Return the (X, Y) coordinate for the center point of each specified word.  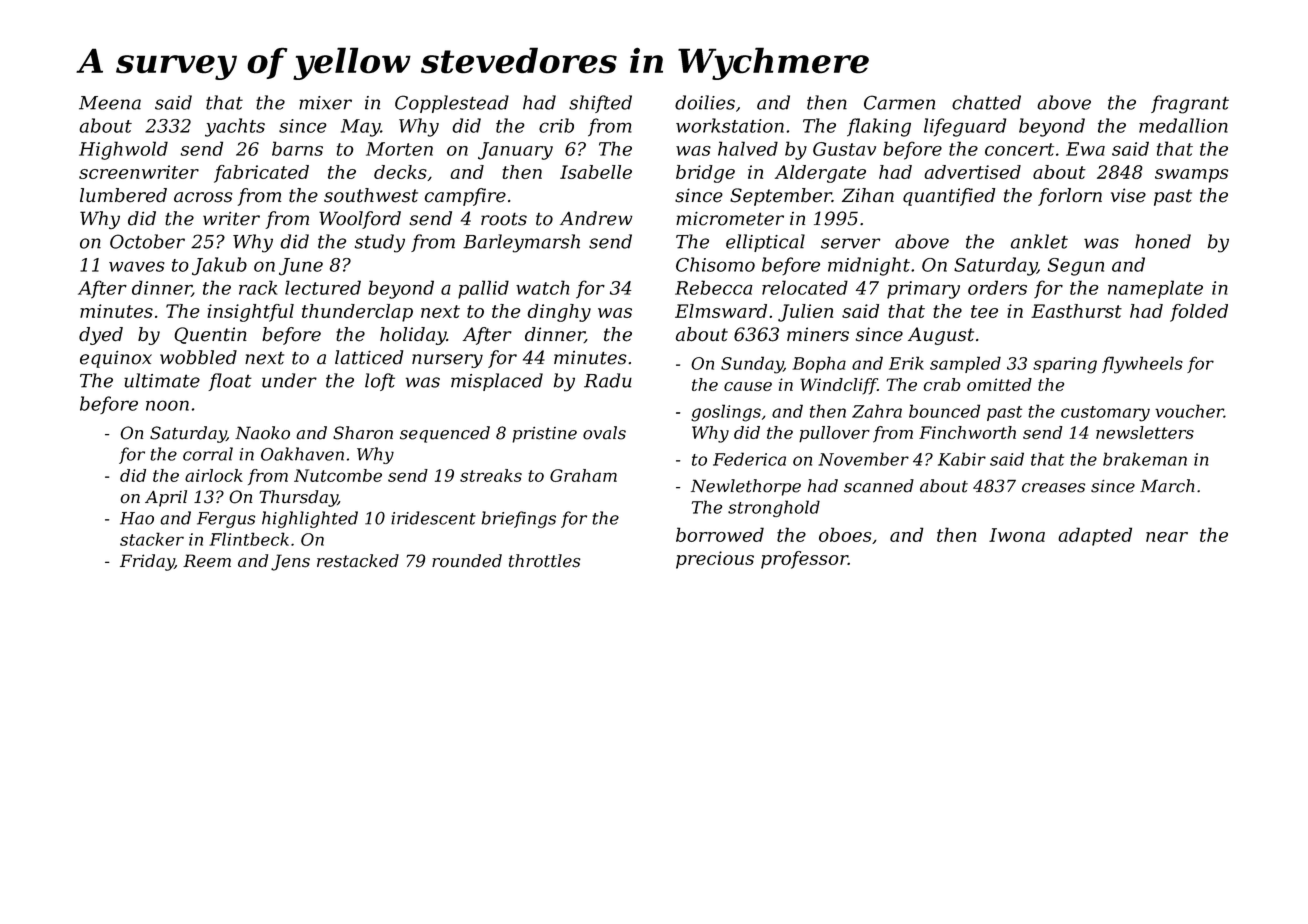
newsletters (1145, 432)
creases (1053, 488)
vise (1128, 195)
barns (297, 148)
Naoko (262, 433)
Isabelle (596, 172)
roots (504, 219)
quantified (949, 197)
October (147, 241)
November (863, 459)
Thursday (298, 498)
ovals (604, 433)
